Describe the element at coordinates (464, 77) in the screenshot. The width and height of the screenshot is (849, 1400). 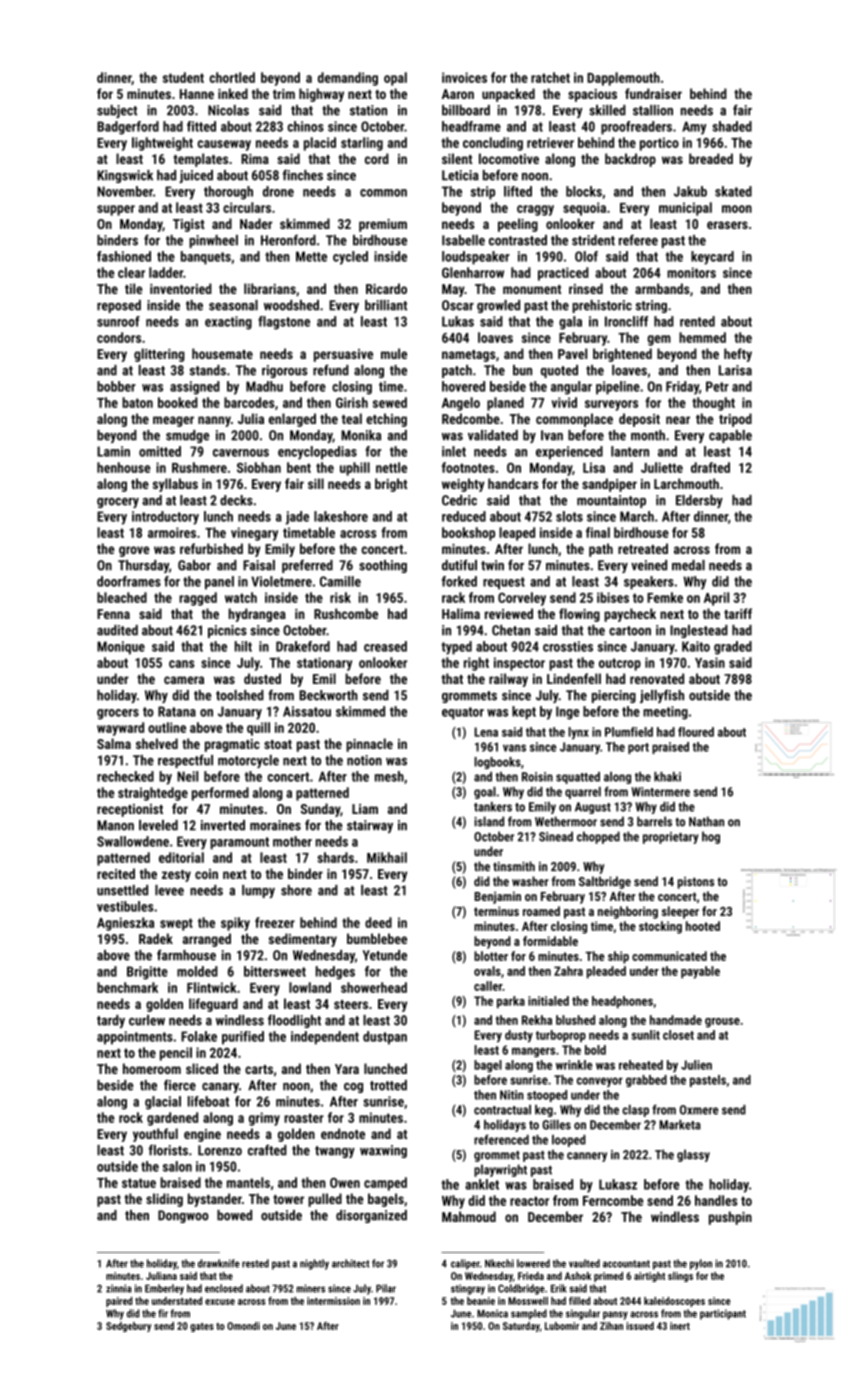
I see `invoices` at that location.
